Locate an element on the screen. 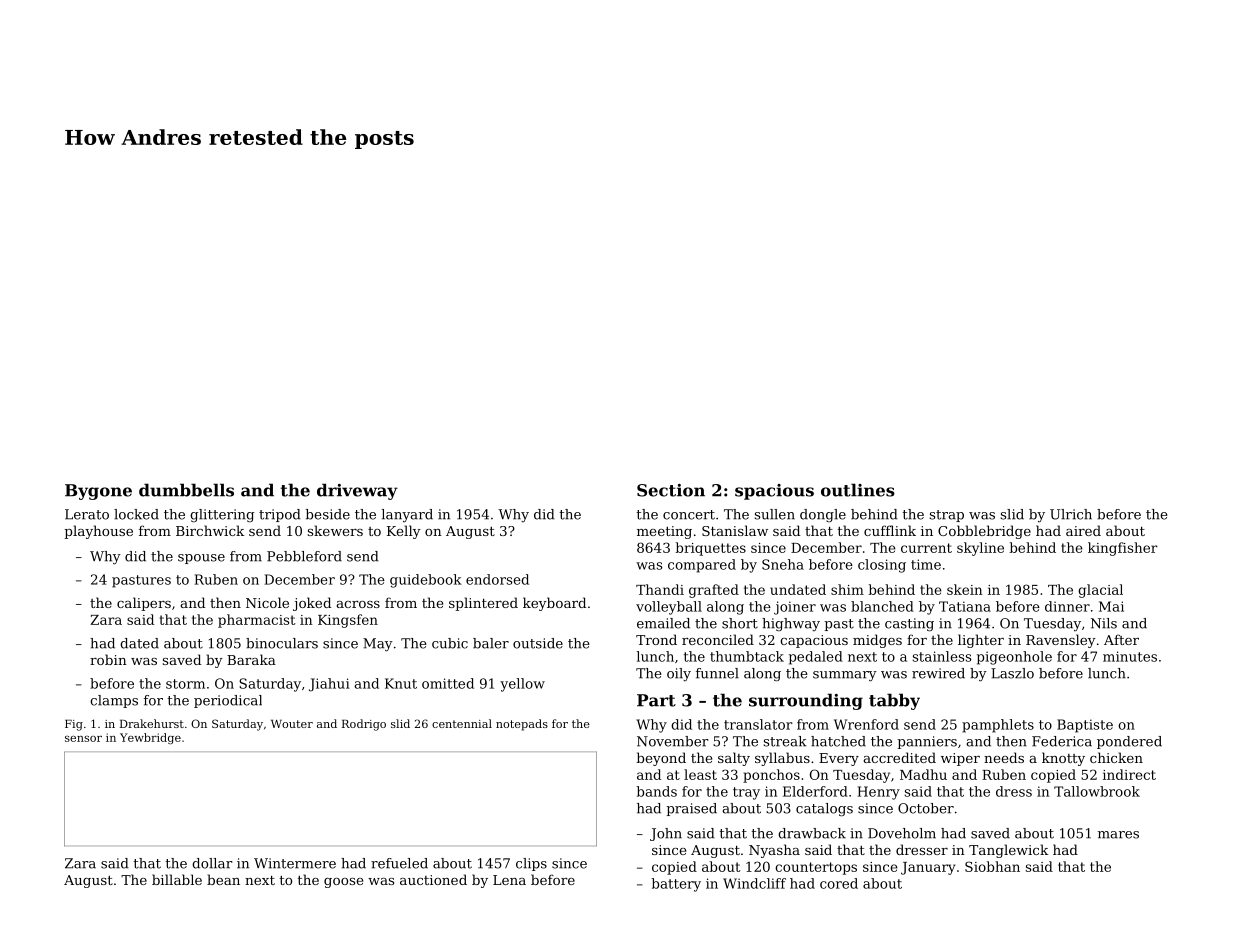 The image size is (1233, 952). dollar is located at coordinates (212, 863).
